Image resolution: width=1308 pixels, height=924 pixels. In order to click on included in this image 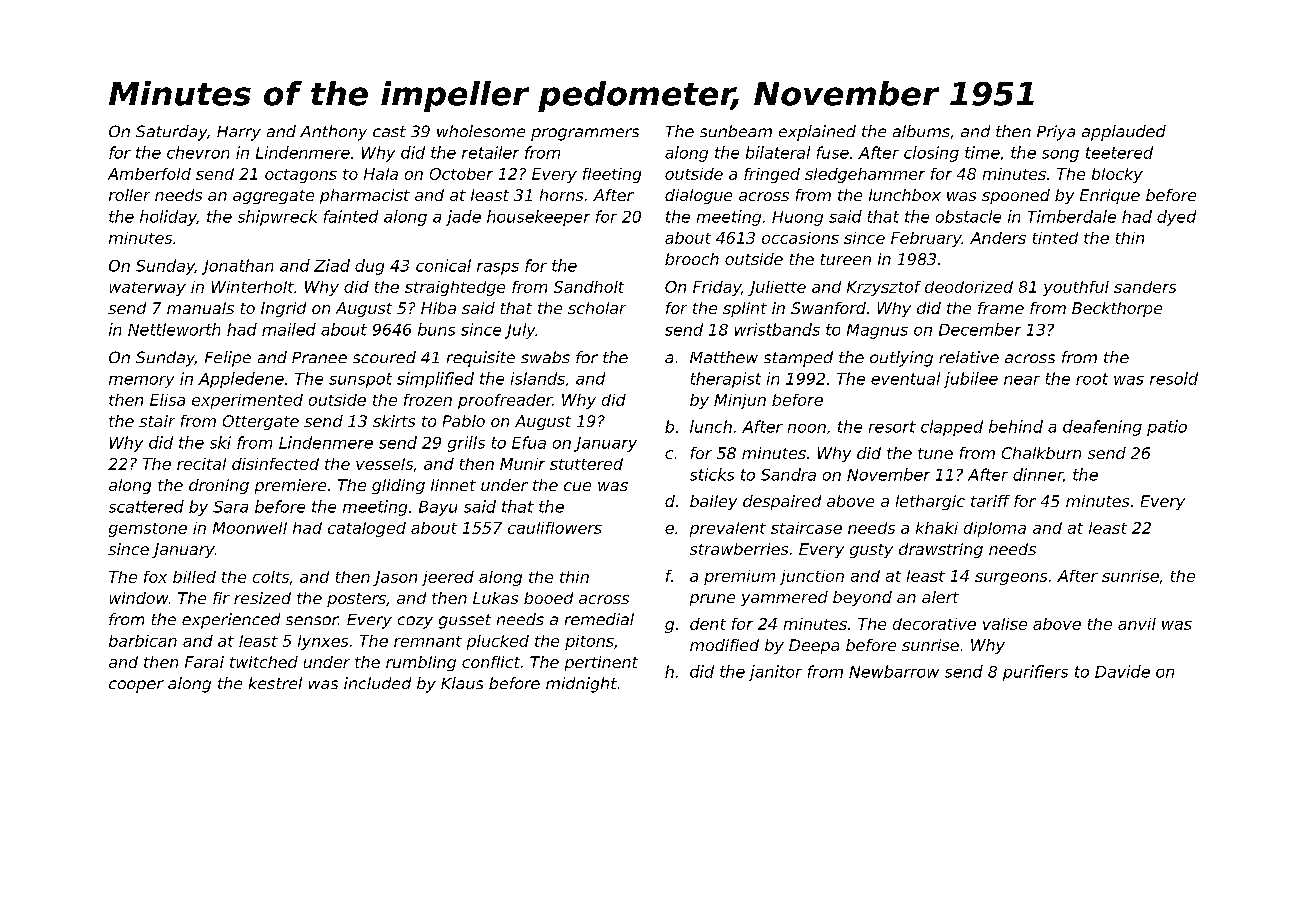, I will do `click(377, 683)`.
